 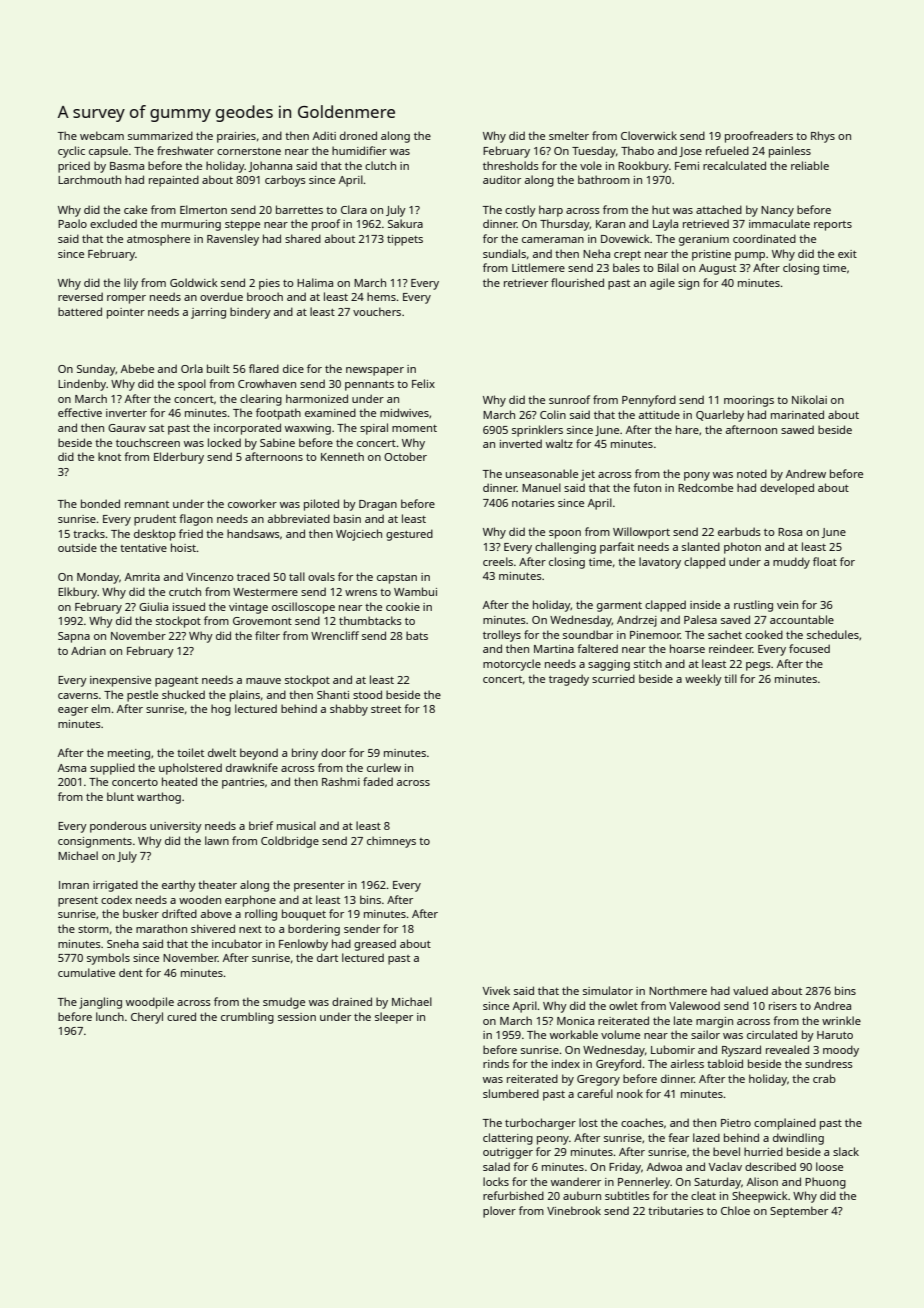 I want to click on weekly, so click(x=703, y=680).
